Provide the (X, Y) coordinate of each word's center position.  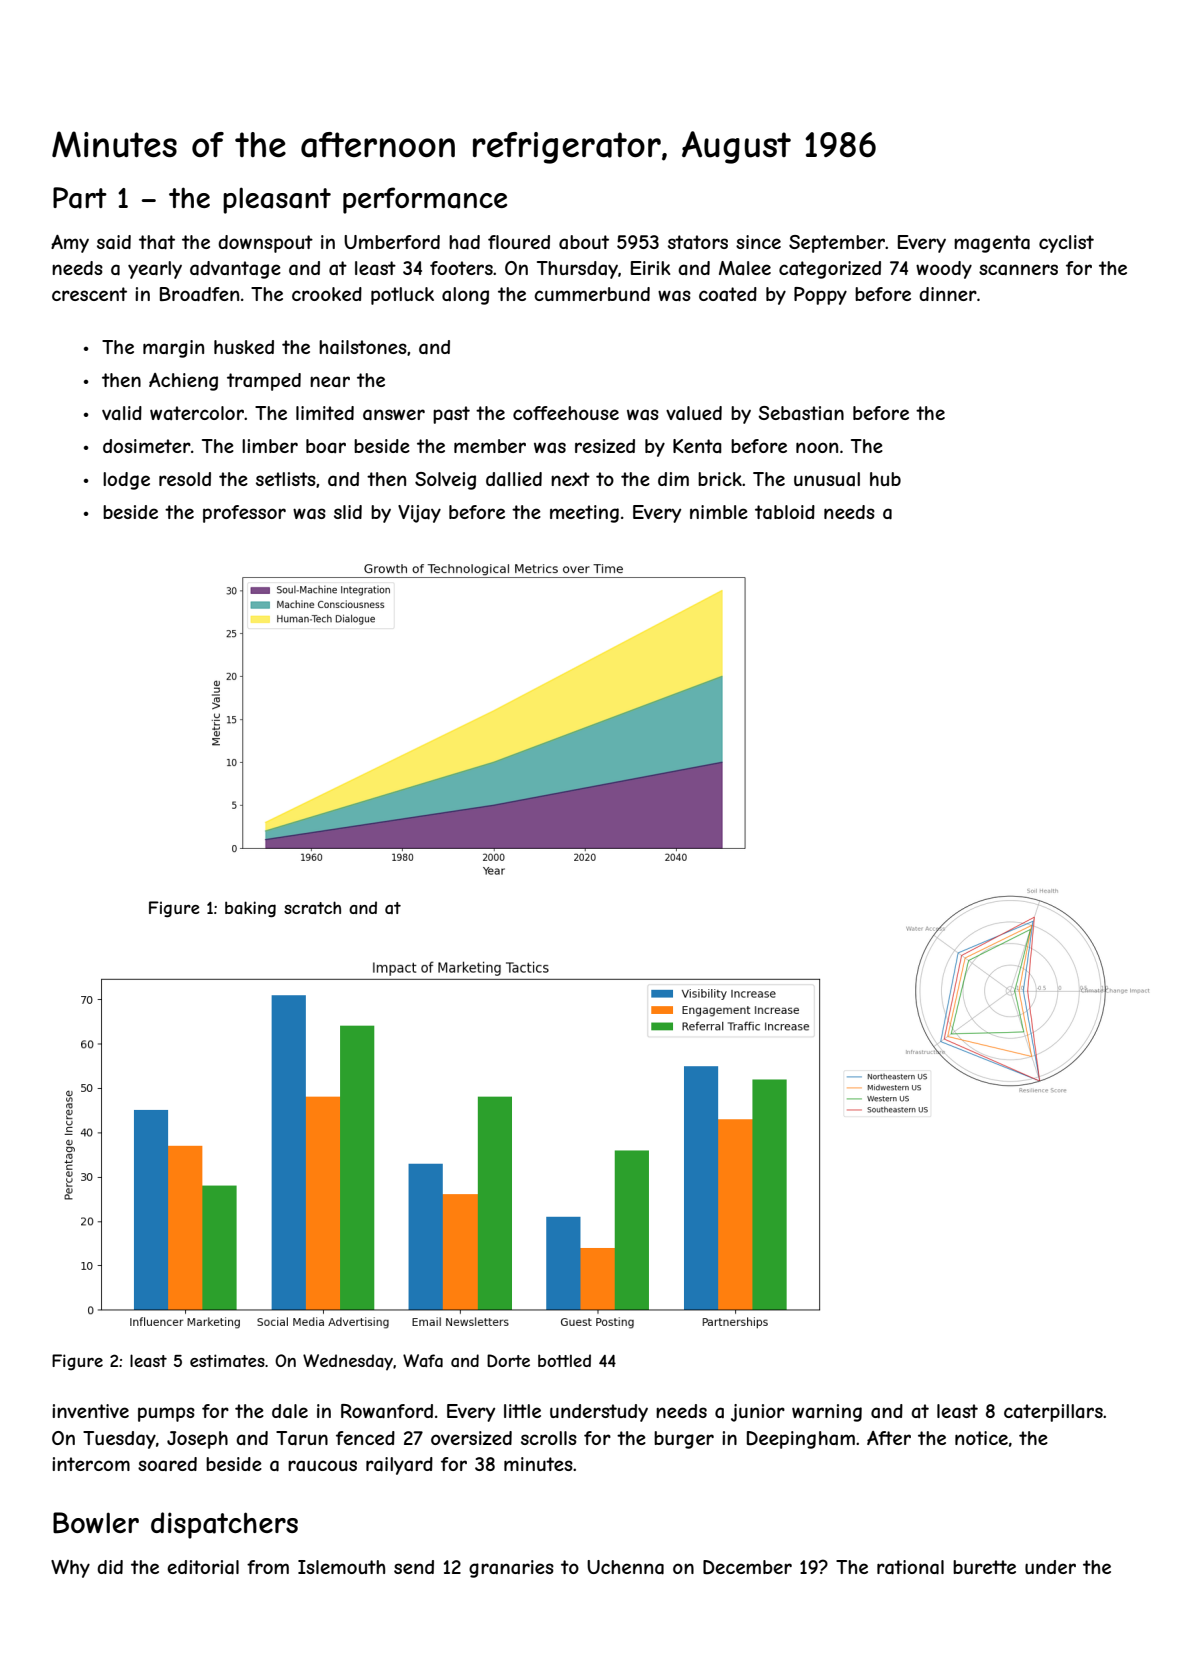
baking (250, 909)
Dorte (508, 1360)
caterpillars (1053, 1413)
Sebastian (801, 413)
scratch (312, 907)
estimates (227, 1360)
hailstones (363, 347)
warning (827, 1413)
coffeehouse (566, 413)
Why (70, 1569)
